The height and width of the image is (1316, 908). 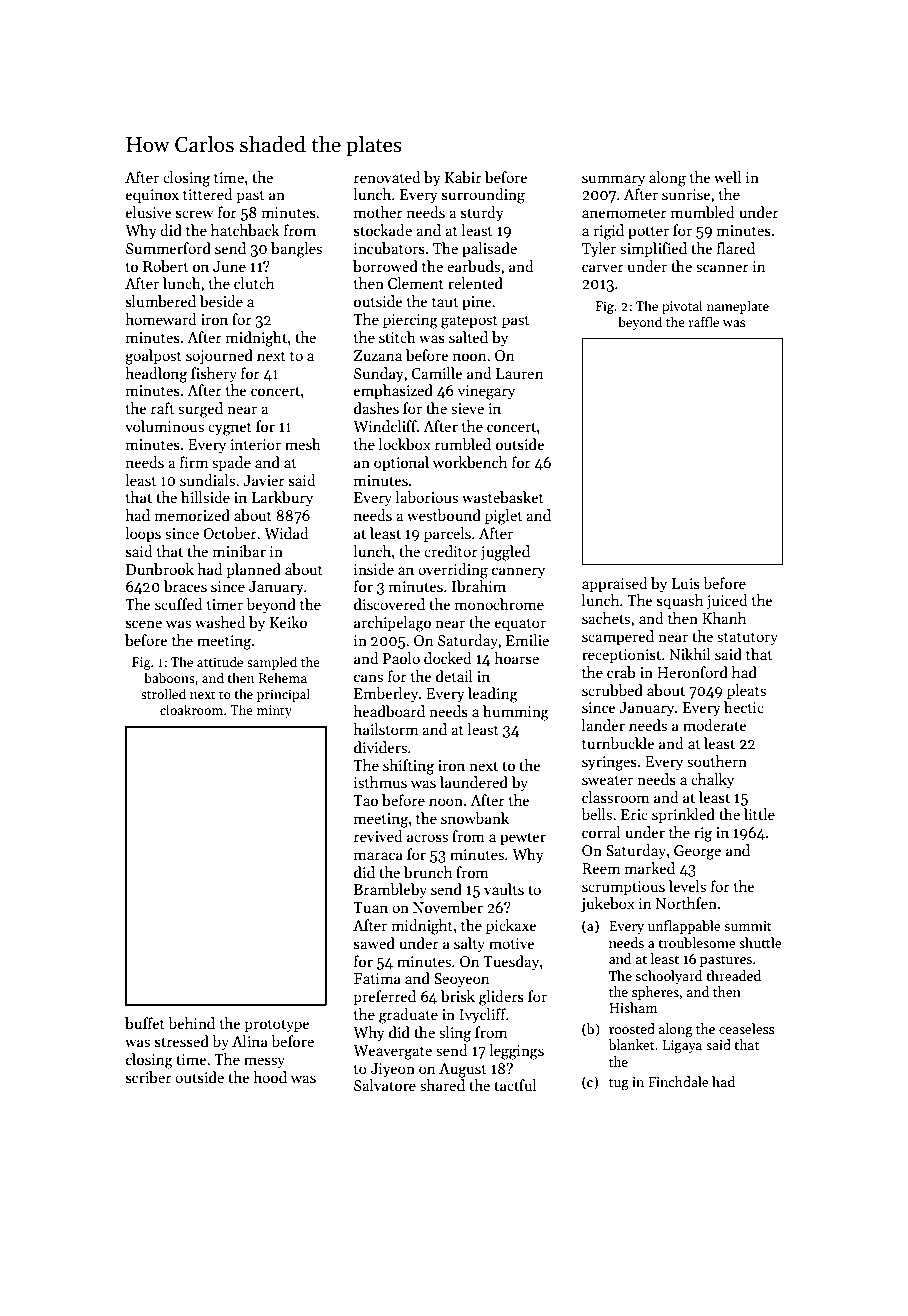 I want to click on tittered, so click(x=208, y=194).
